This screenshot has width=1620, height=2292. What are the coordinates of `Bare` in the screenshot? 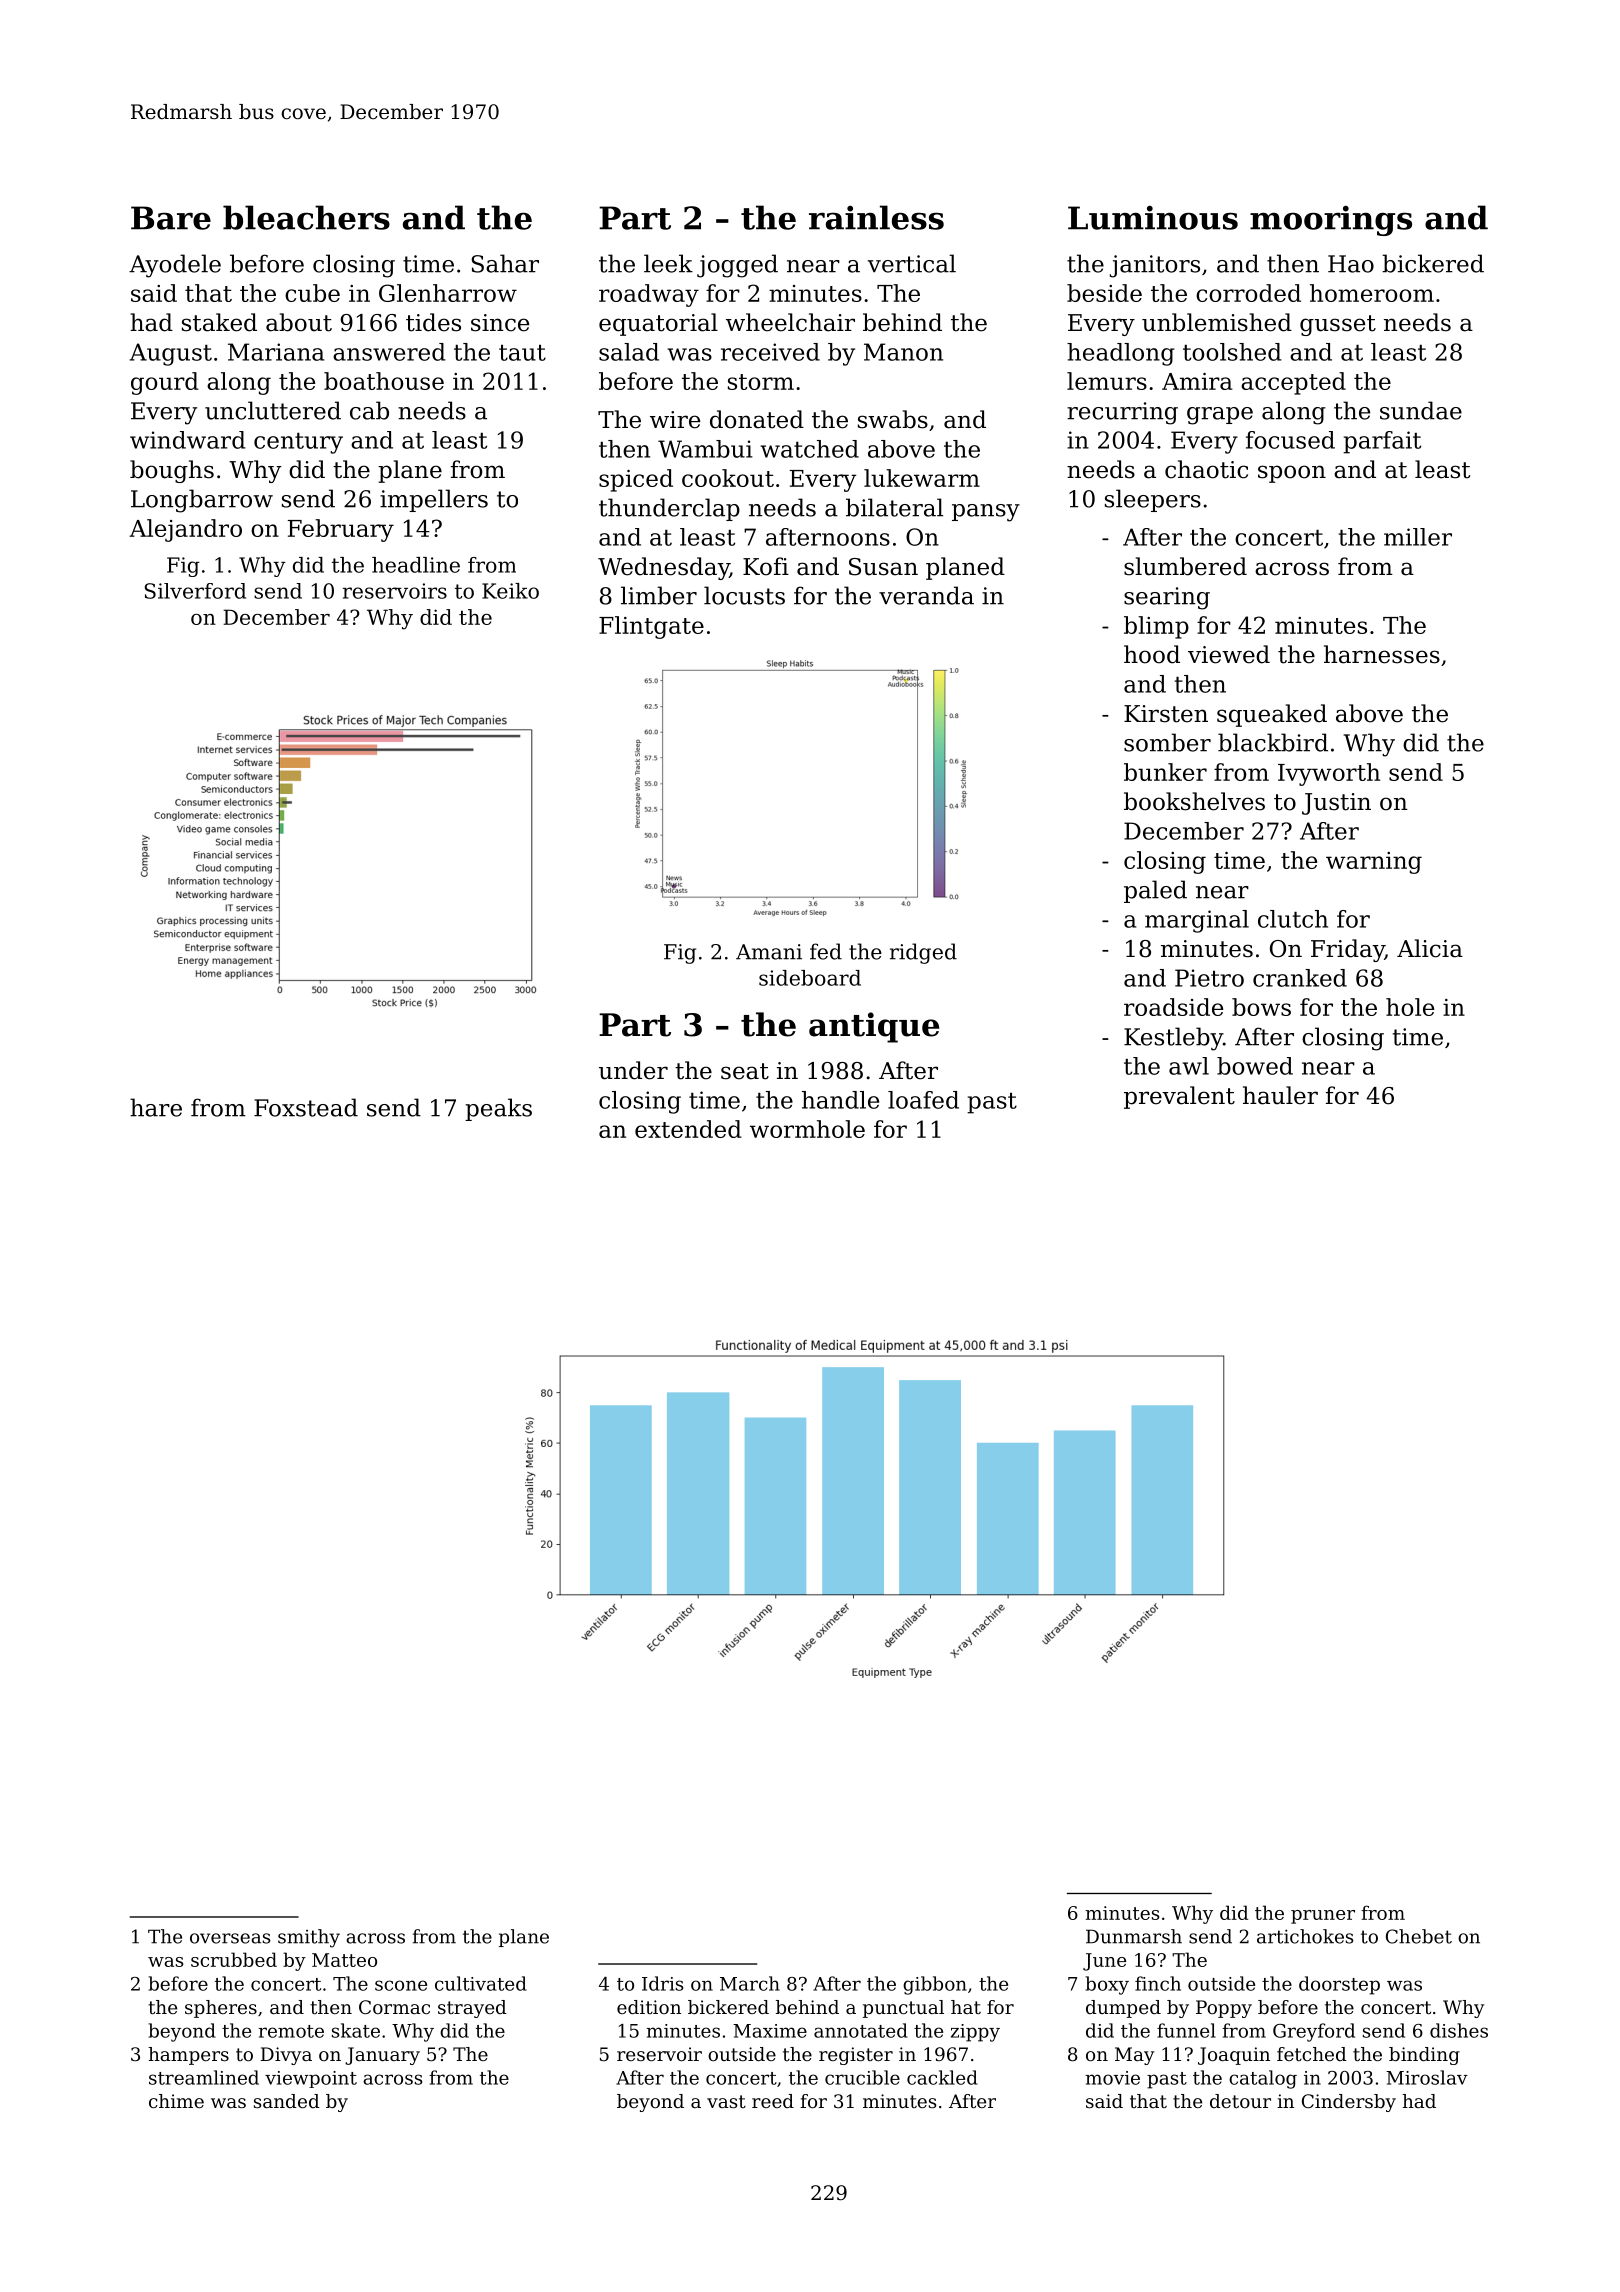 It's located at (171, 218).
